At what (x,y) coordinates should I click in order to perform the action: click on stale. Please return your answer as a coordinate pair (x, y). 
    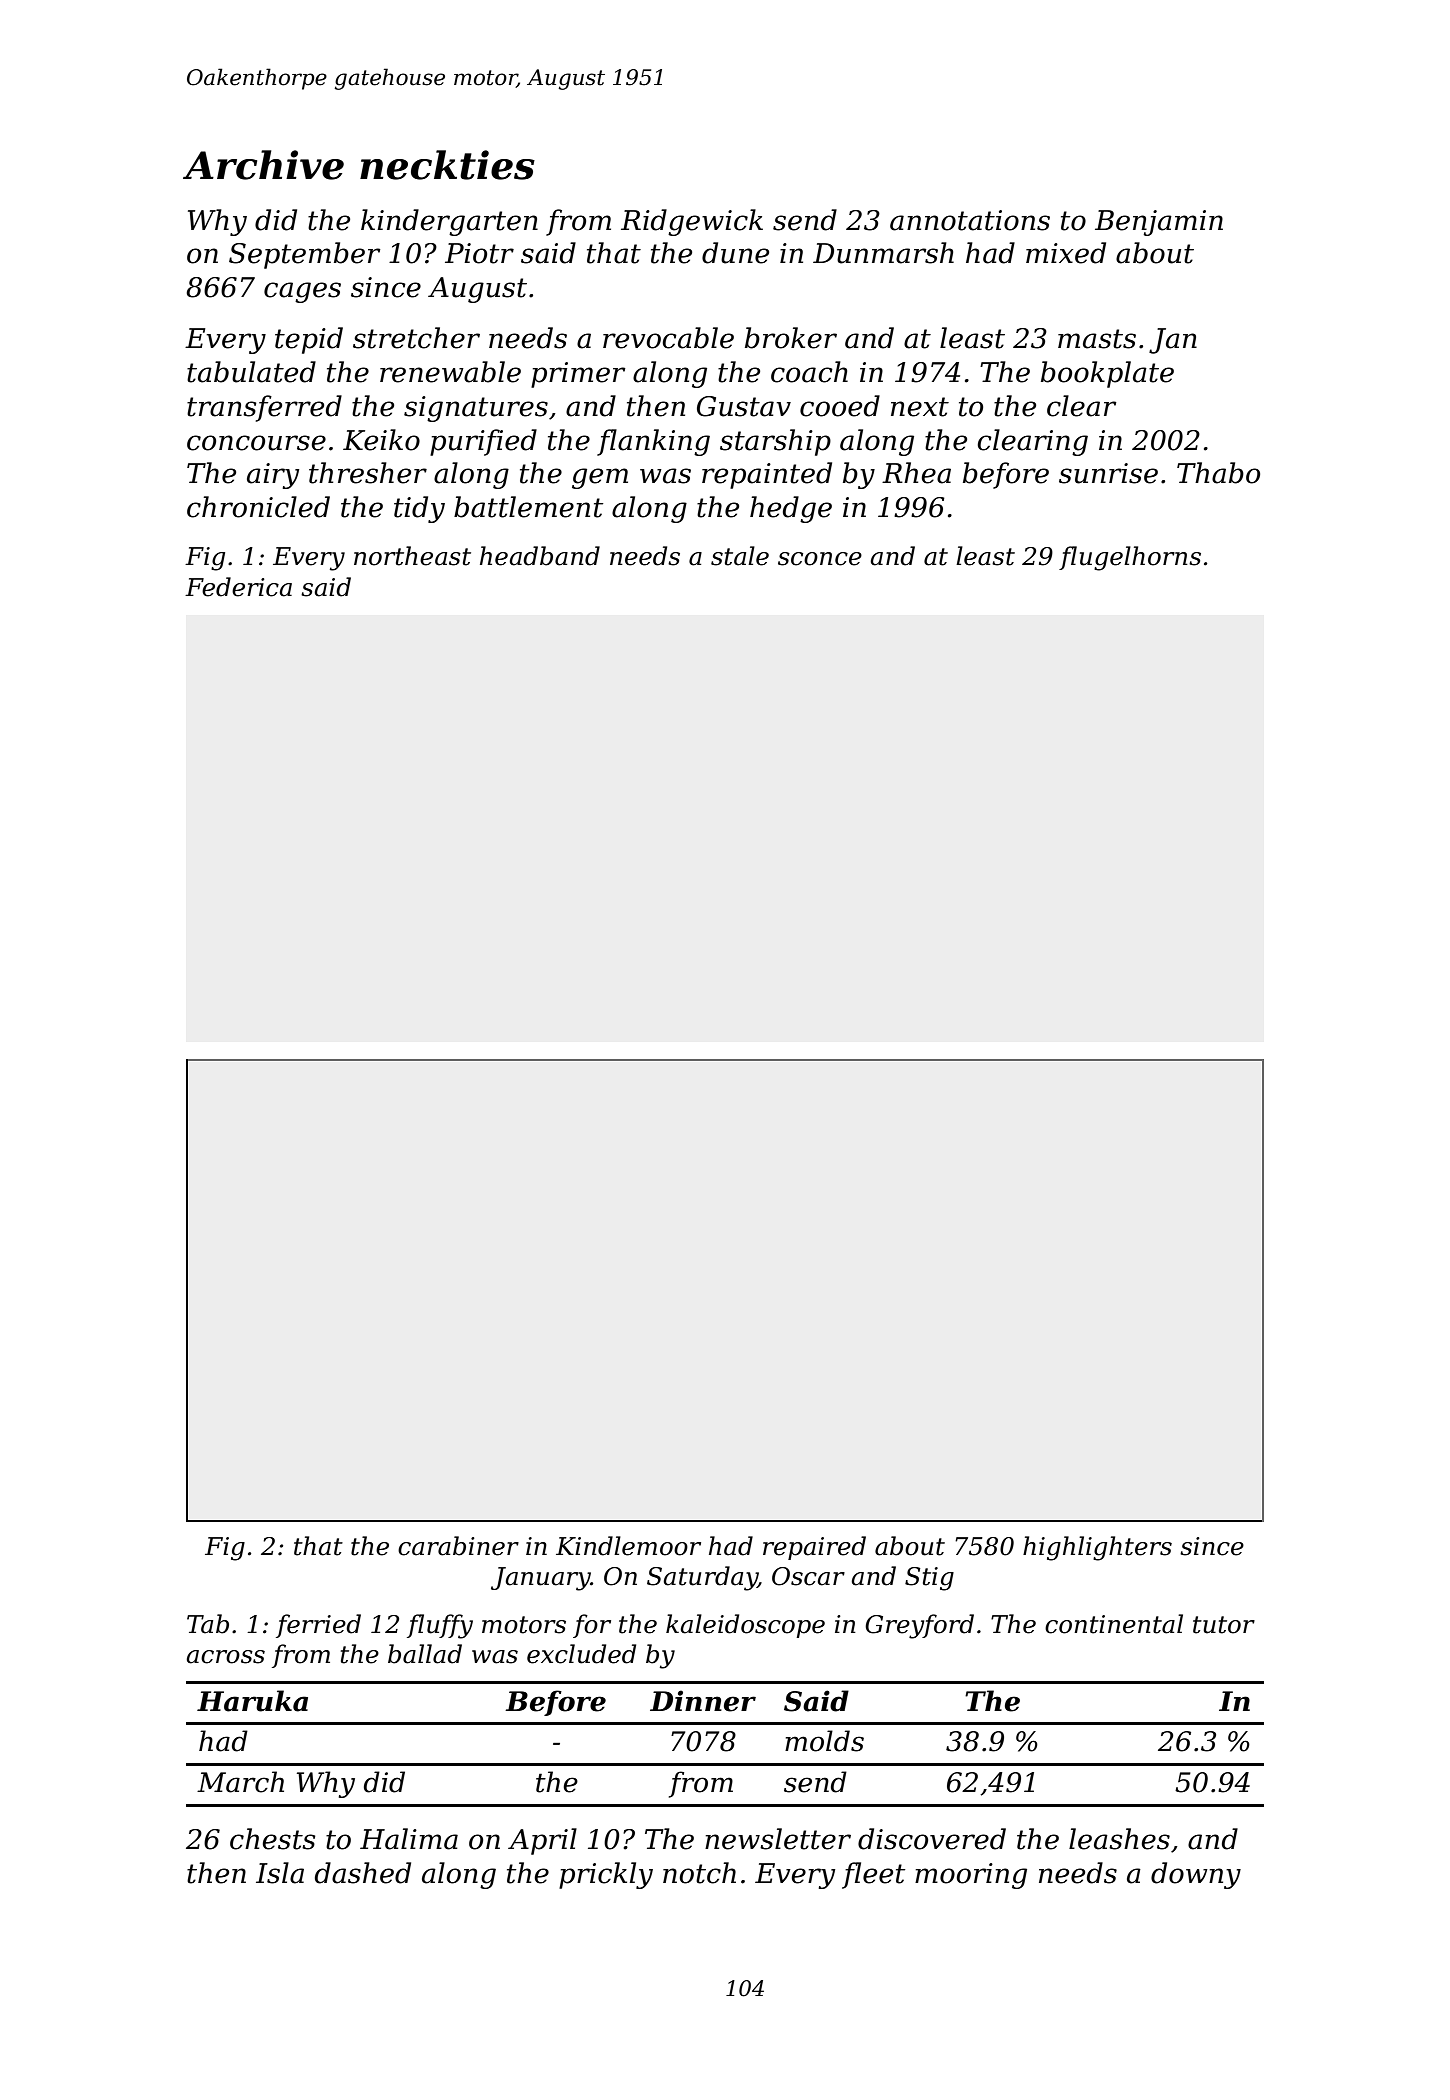
    Looking at the image, I should click on (740, 556).
